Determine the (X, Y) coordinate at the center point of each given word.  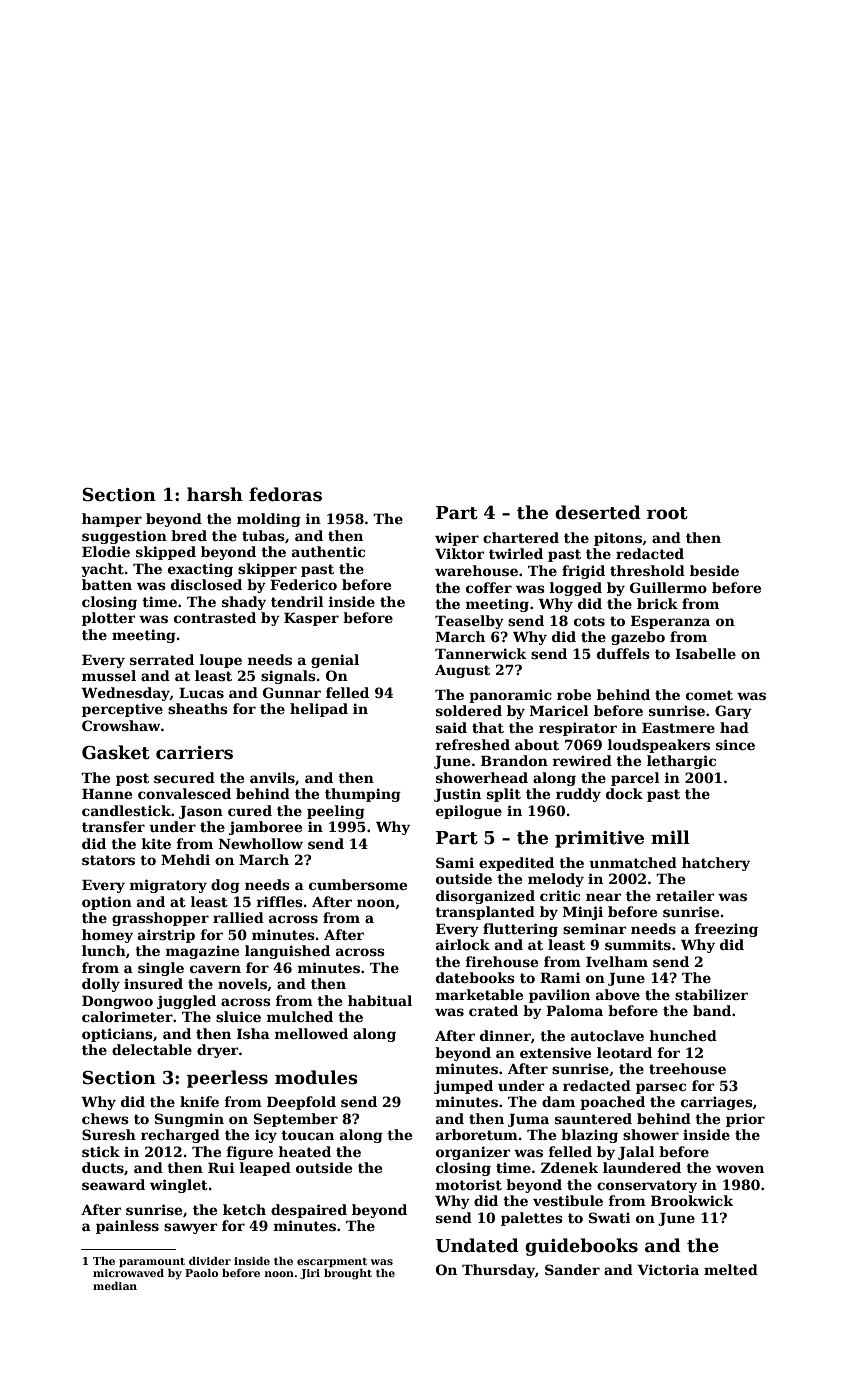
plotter (108, 619)
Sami (455, 862)
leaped (265, 1169)
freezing (726, 930)
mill (670, 837)
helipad (319, 710)
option (107, 903)
